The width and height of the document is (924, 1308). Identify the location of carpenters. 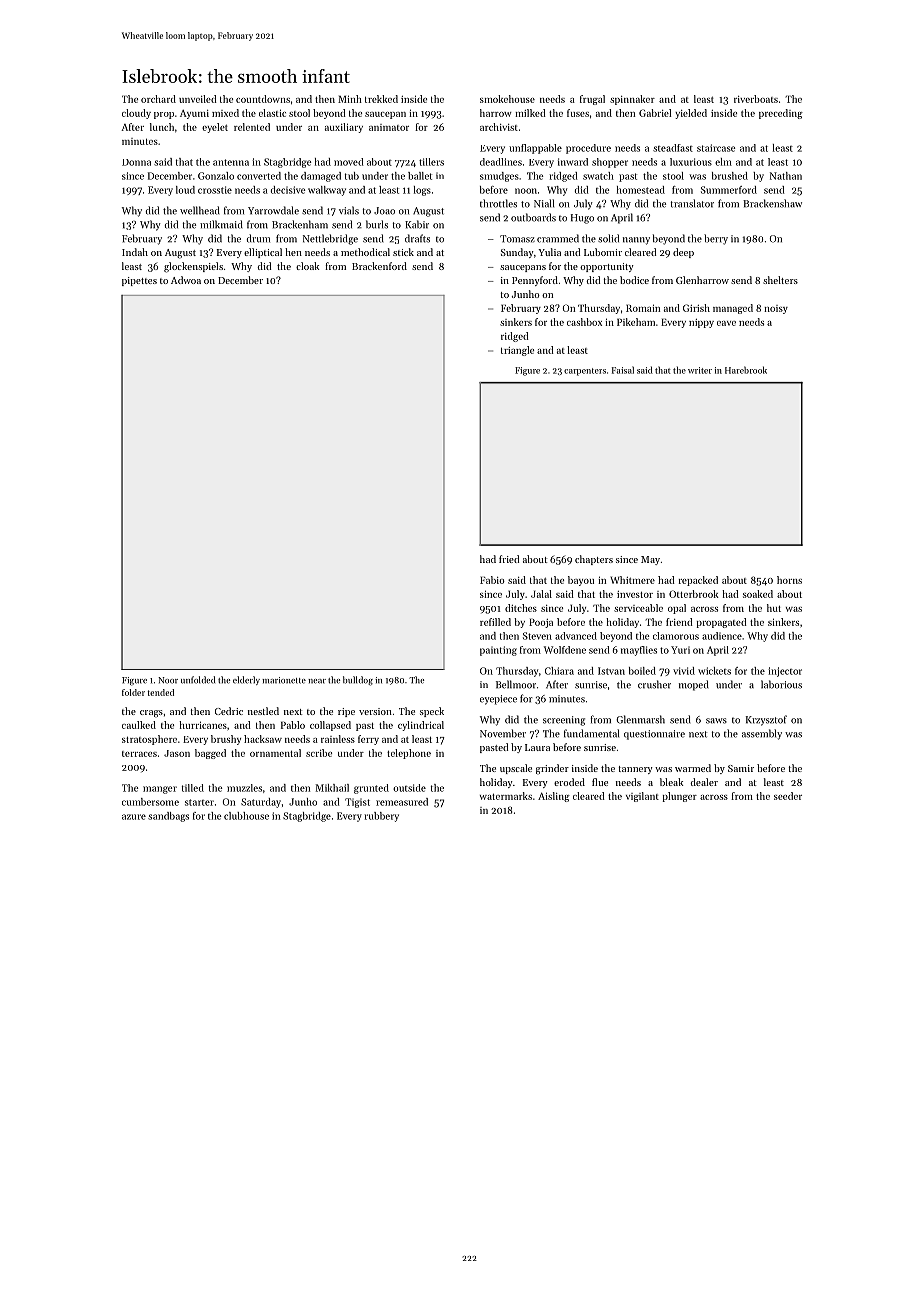
(585, 372).
